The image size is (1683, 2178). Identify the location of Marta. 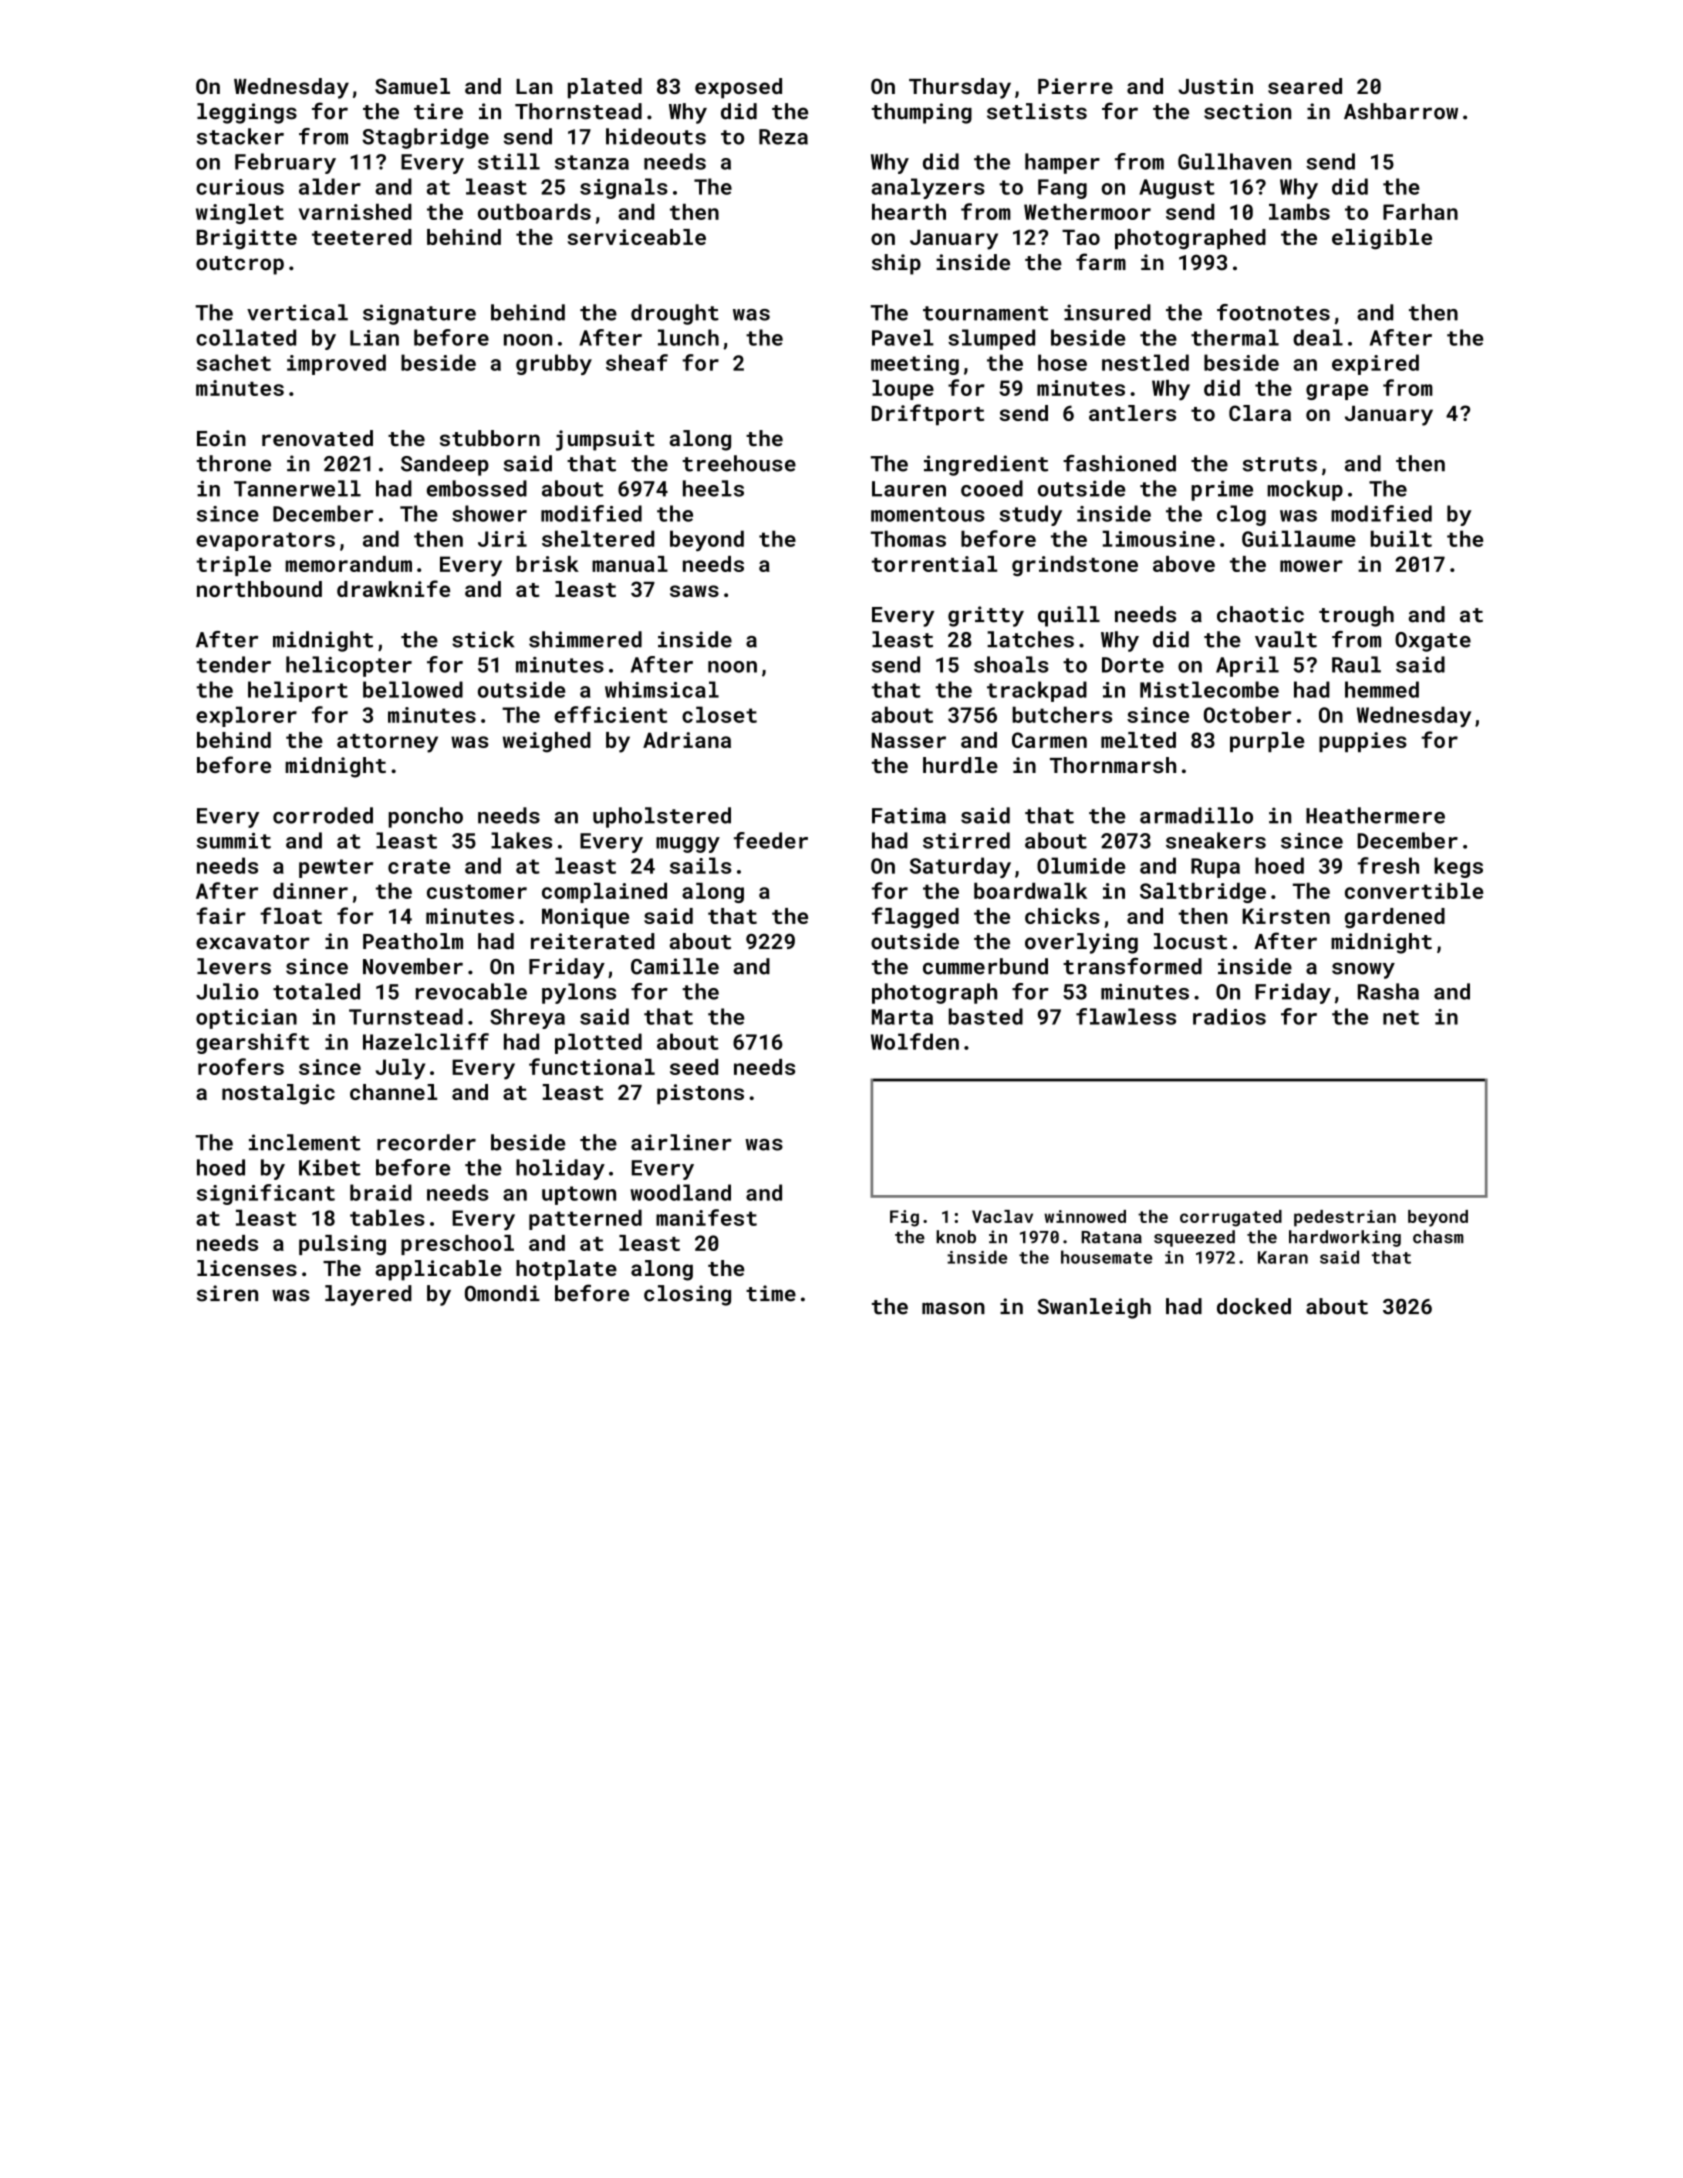
(902, 1017).
